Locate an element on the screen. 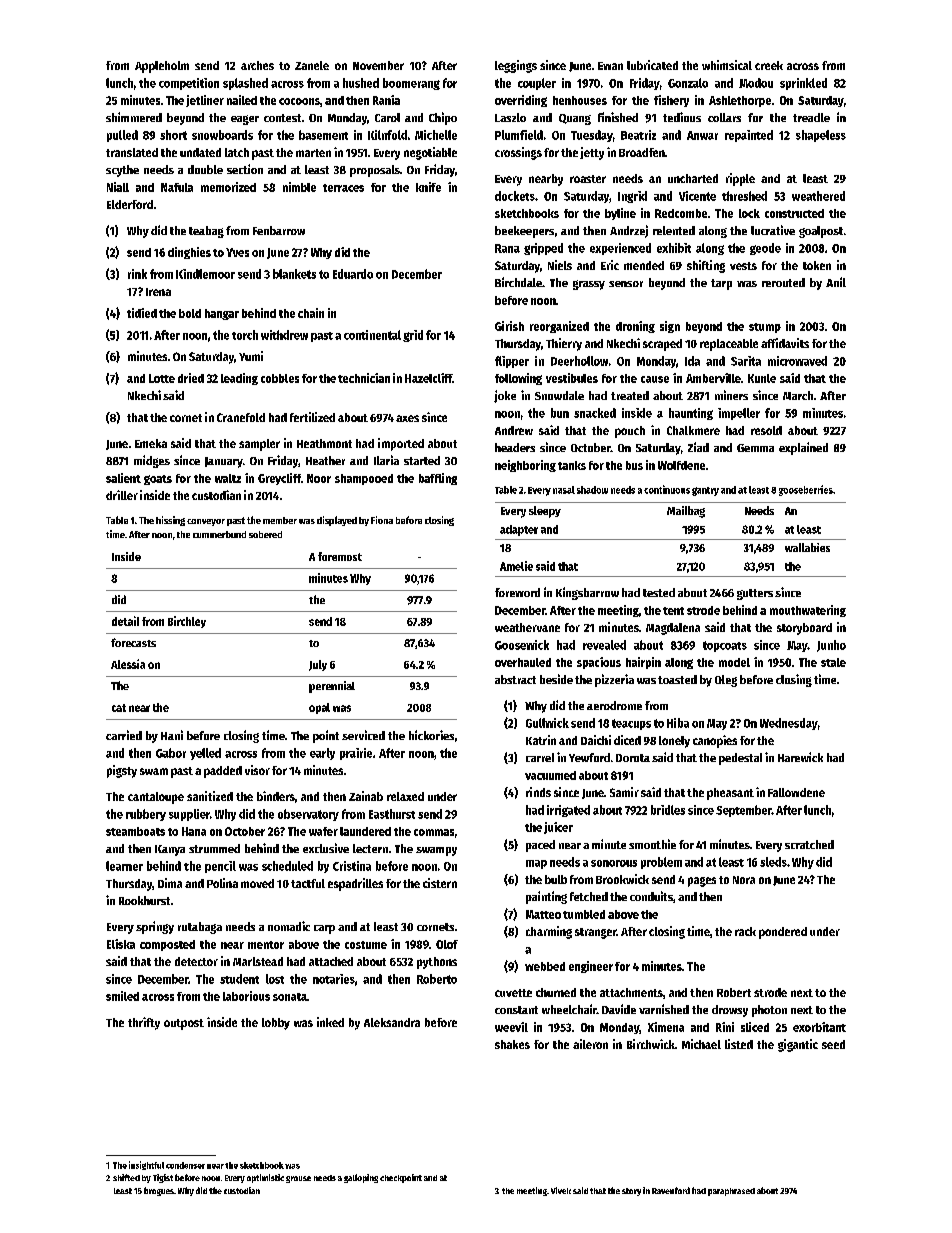 This screenshot has height=1233, width=952. leggings is located at coordinates (516, 66).
